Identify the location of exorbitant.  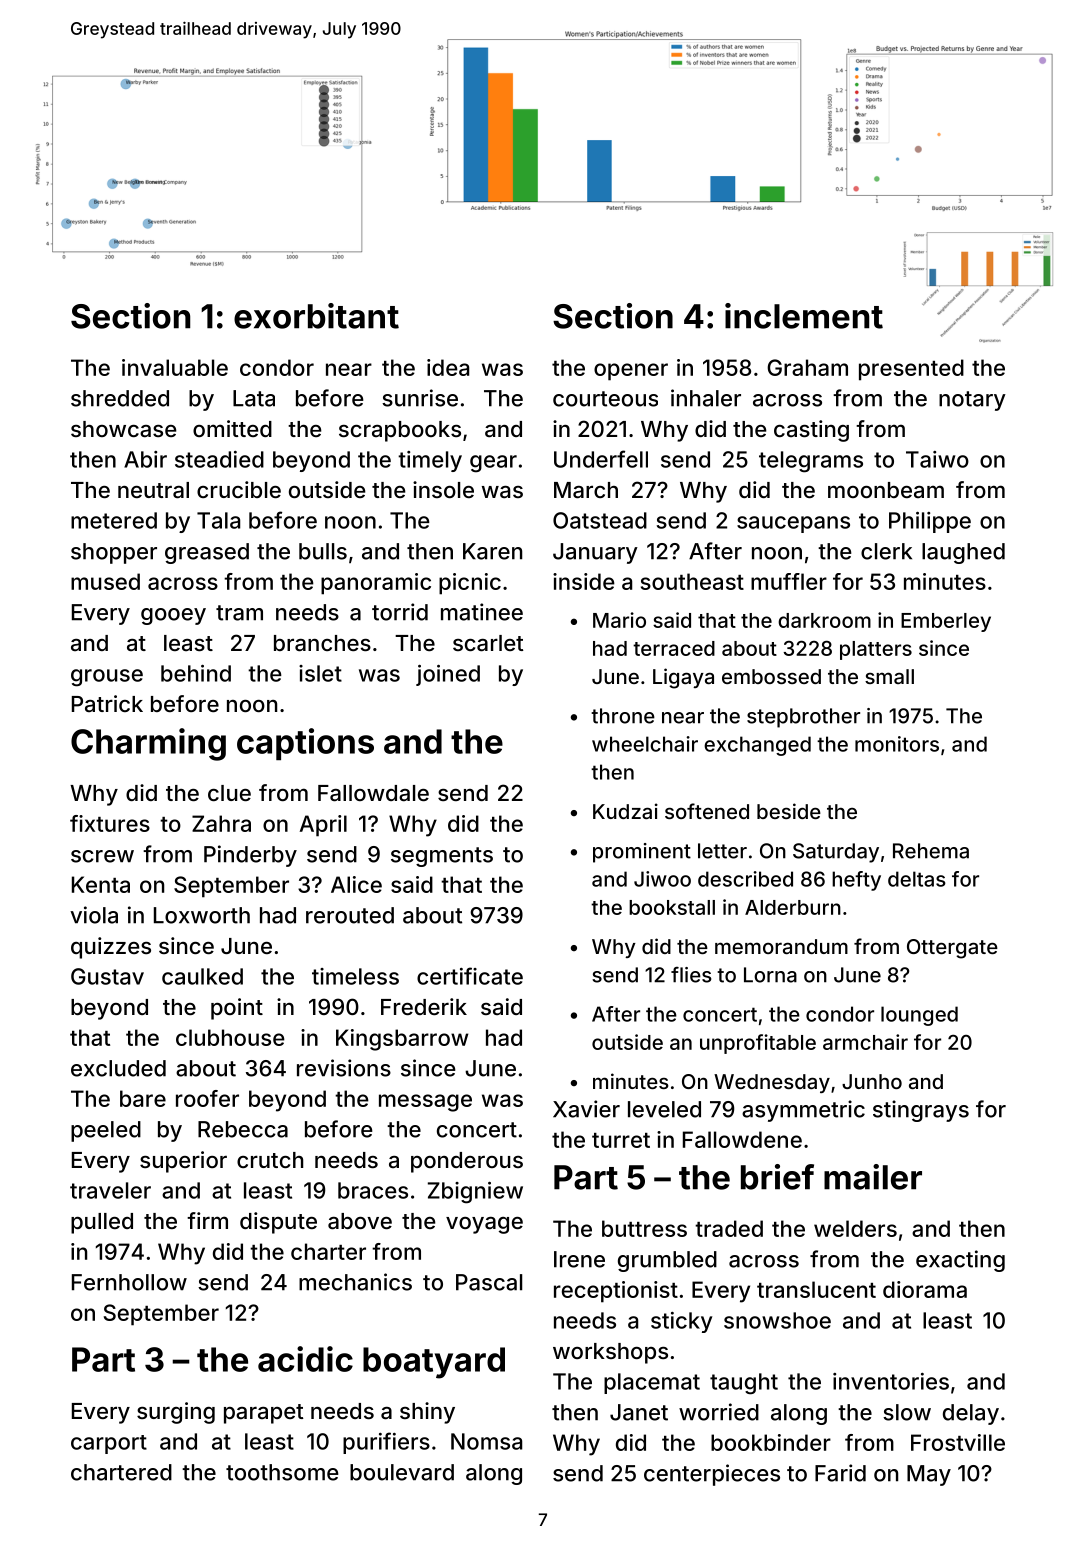
(316, 316).
